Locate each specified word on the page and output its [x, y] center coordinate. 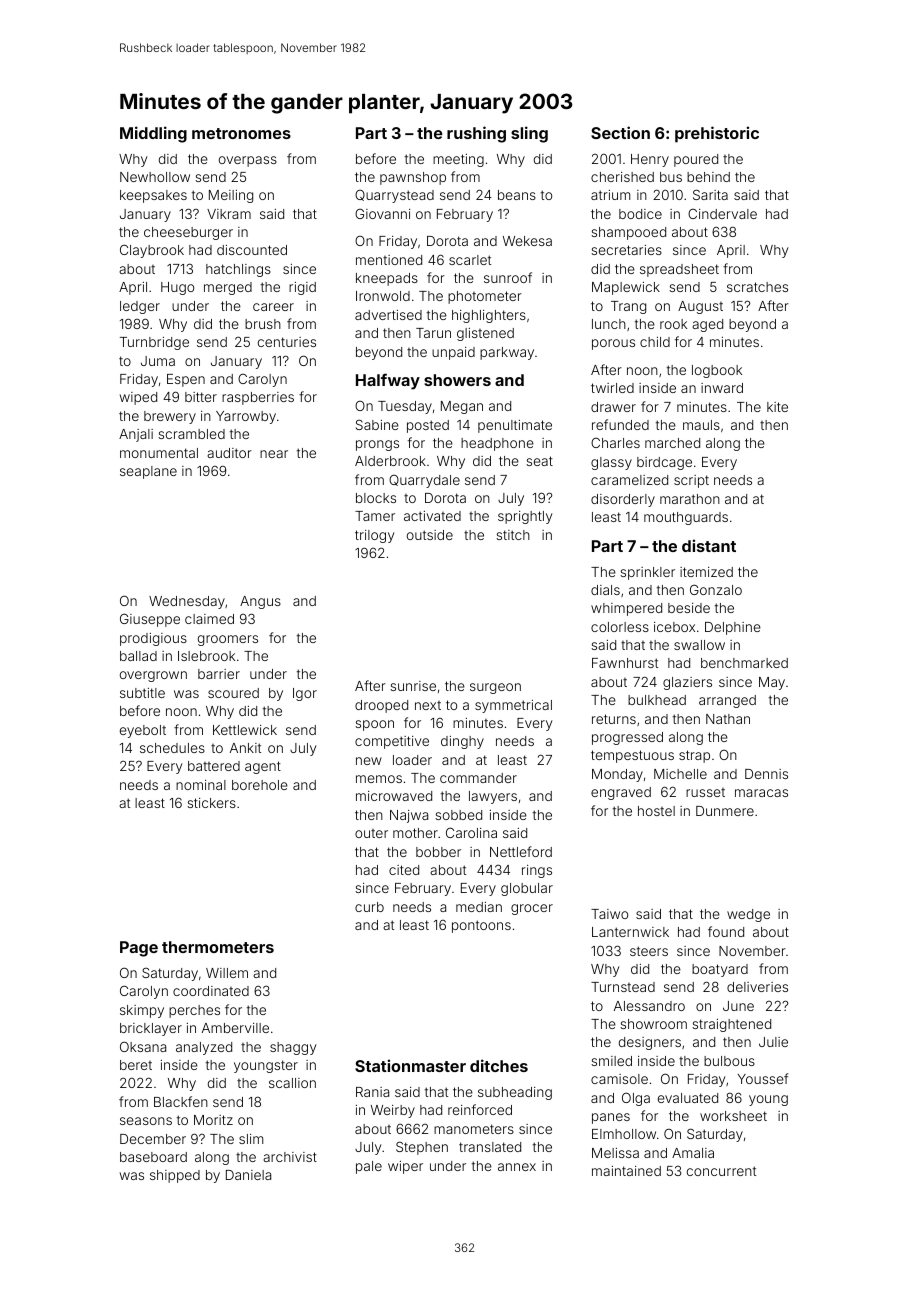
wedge [748, 915]
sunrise [413, 686]
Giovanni [382, 214]
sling [529, 134]
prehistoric [717, 134]
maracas [761, 793]
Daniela [248, 1175]
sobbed [458, 815]
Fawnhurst [625, 663]
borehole [260, 785]
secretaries [626, 250]
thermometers [218, 947]
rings [537, 871]
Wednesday [187, 602]
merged [228, 288]
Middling [153, 134]
